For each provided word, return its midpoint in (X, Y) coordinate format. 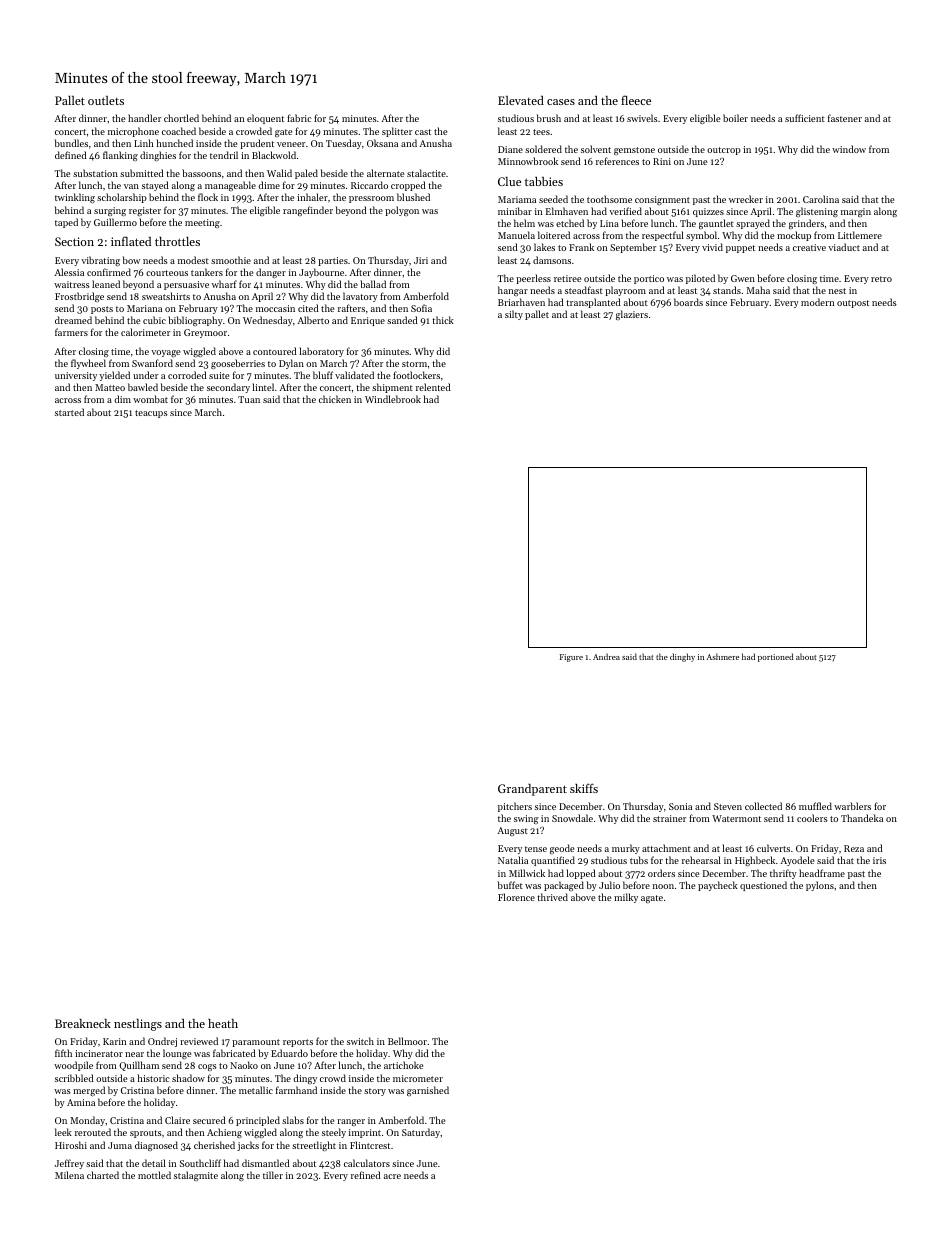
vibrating (100, 261)
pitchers (515, 807)
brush (549, 118)
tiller (273, 1175)
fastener (845, 118)
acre (392, 1176)
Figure (571, 658)
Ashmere (723, 656)
